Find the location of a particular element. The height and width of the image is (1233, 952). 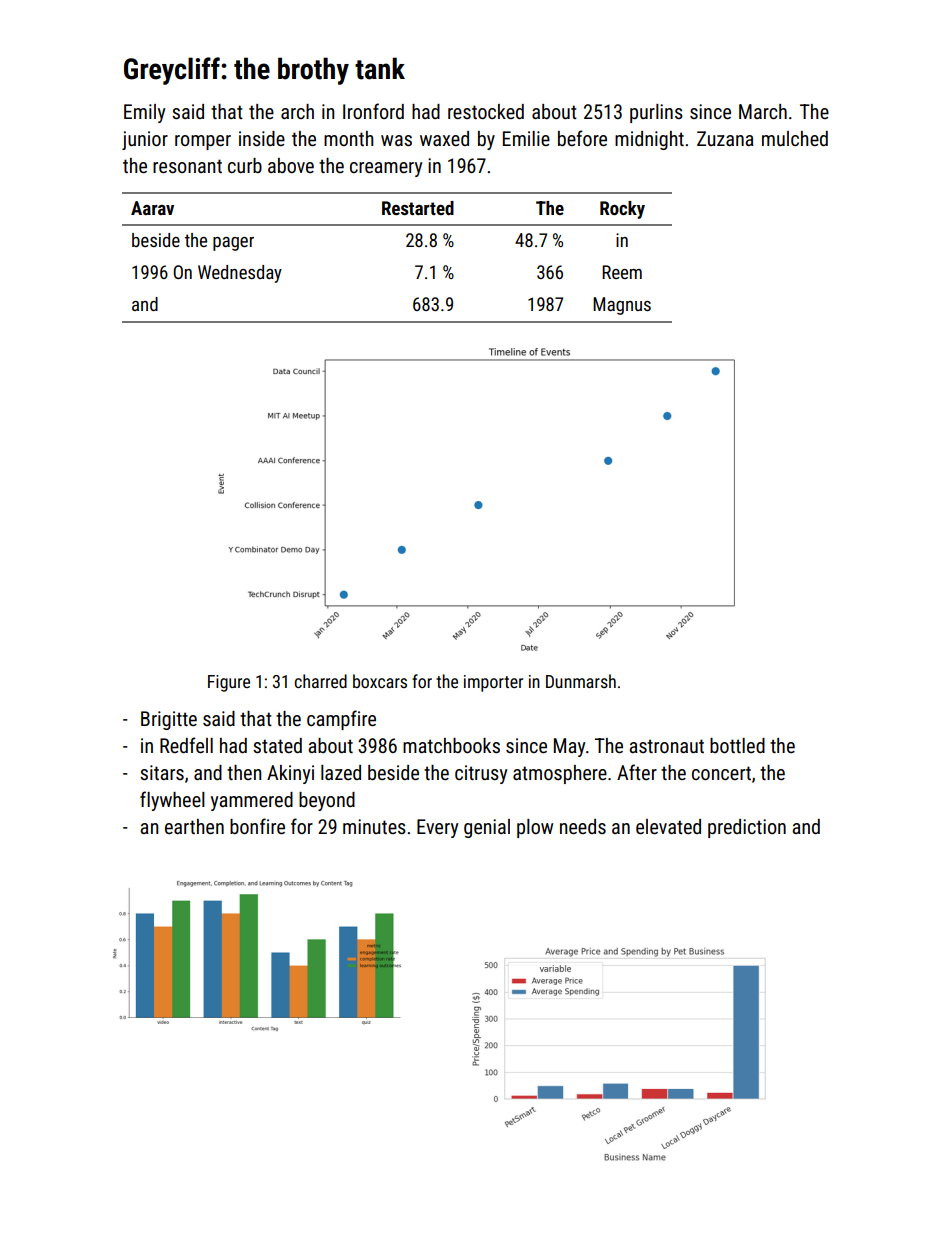

charred is located at coordinates (321, 681).
